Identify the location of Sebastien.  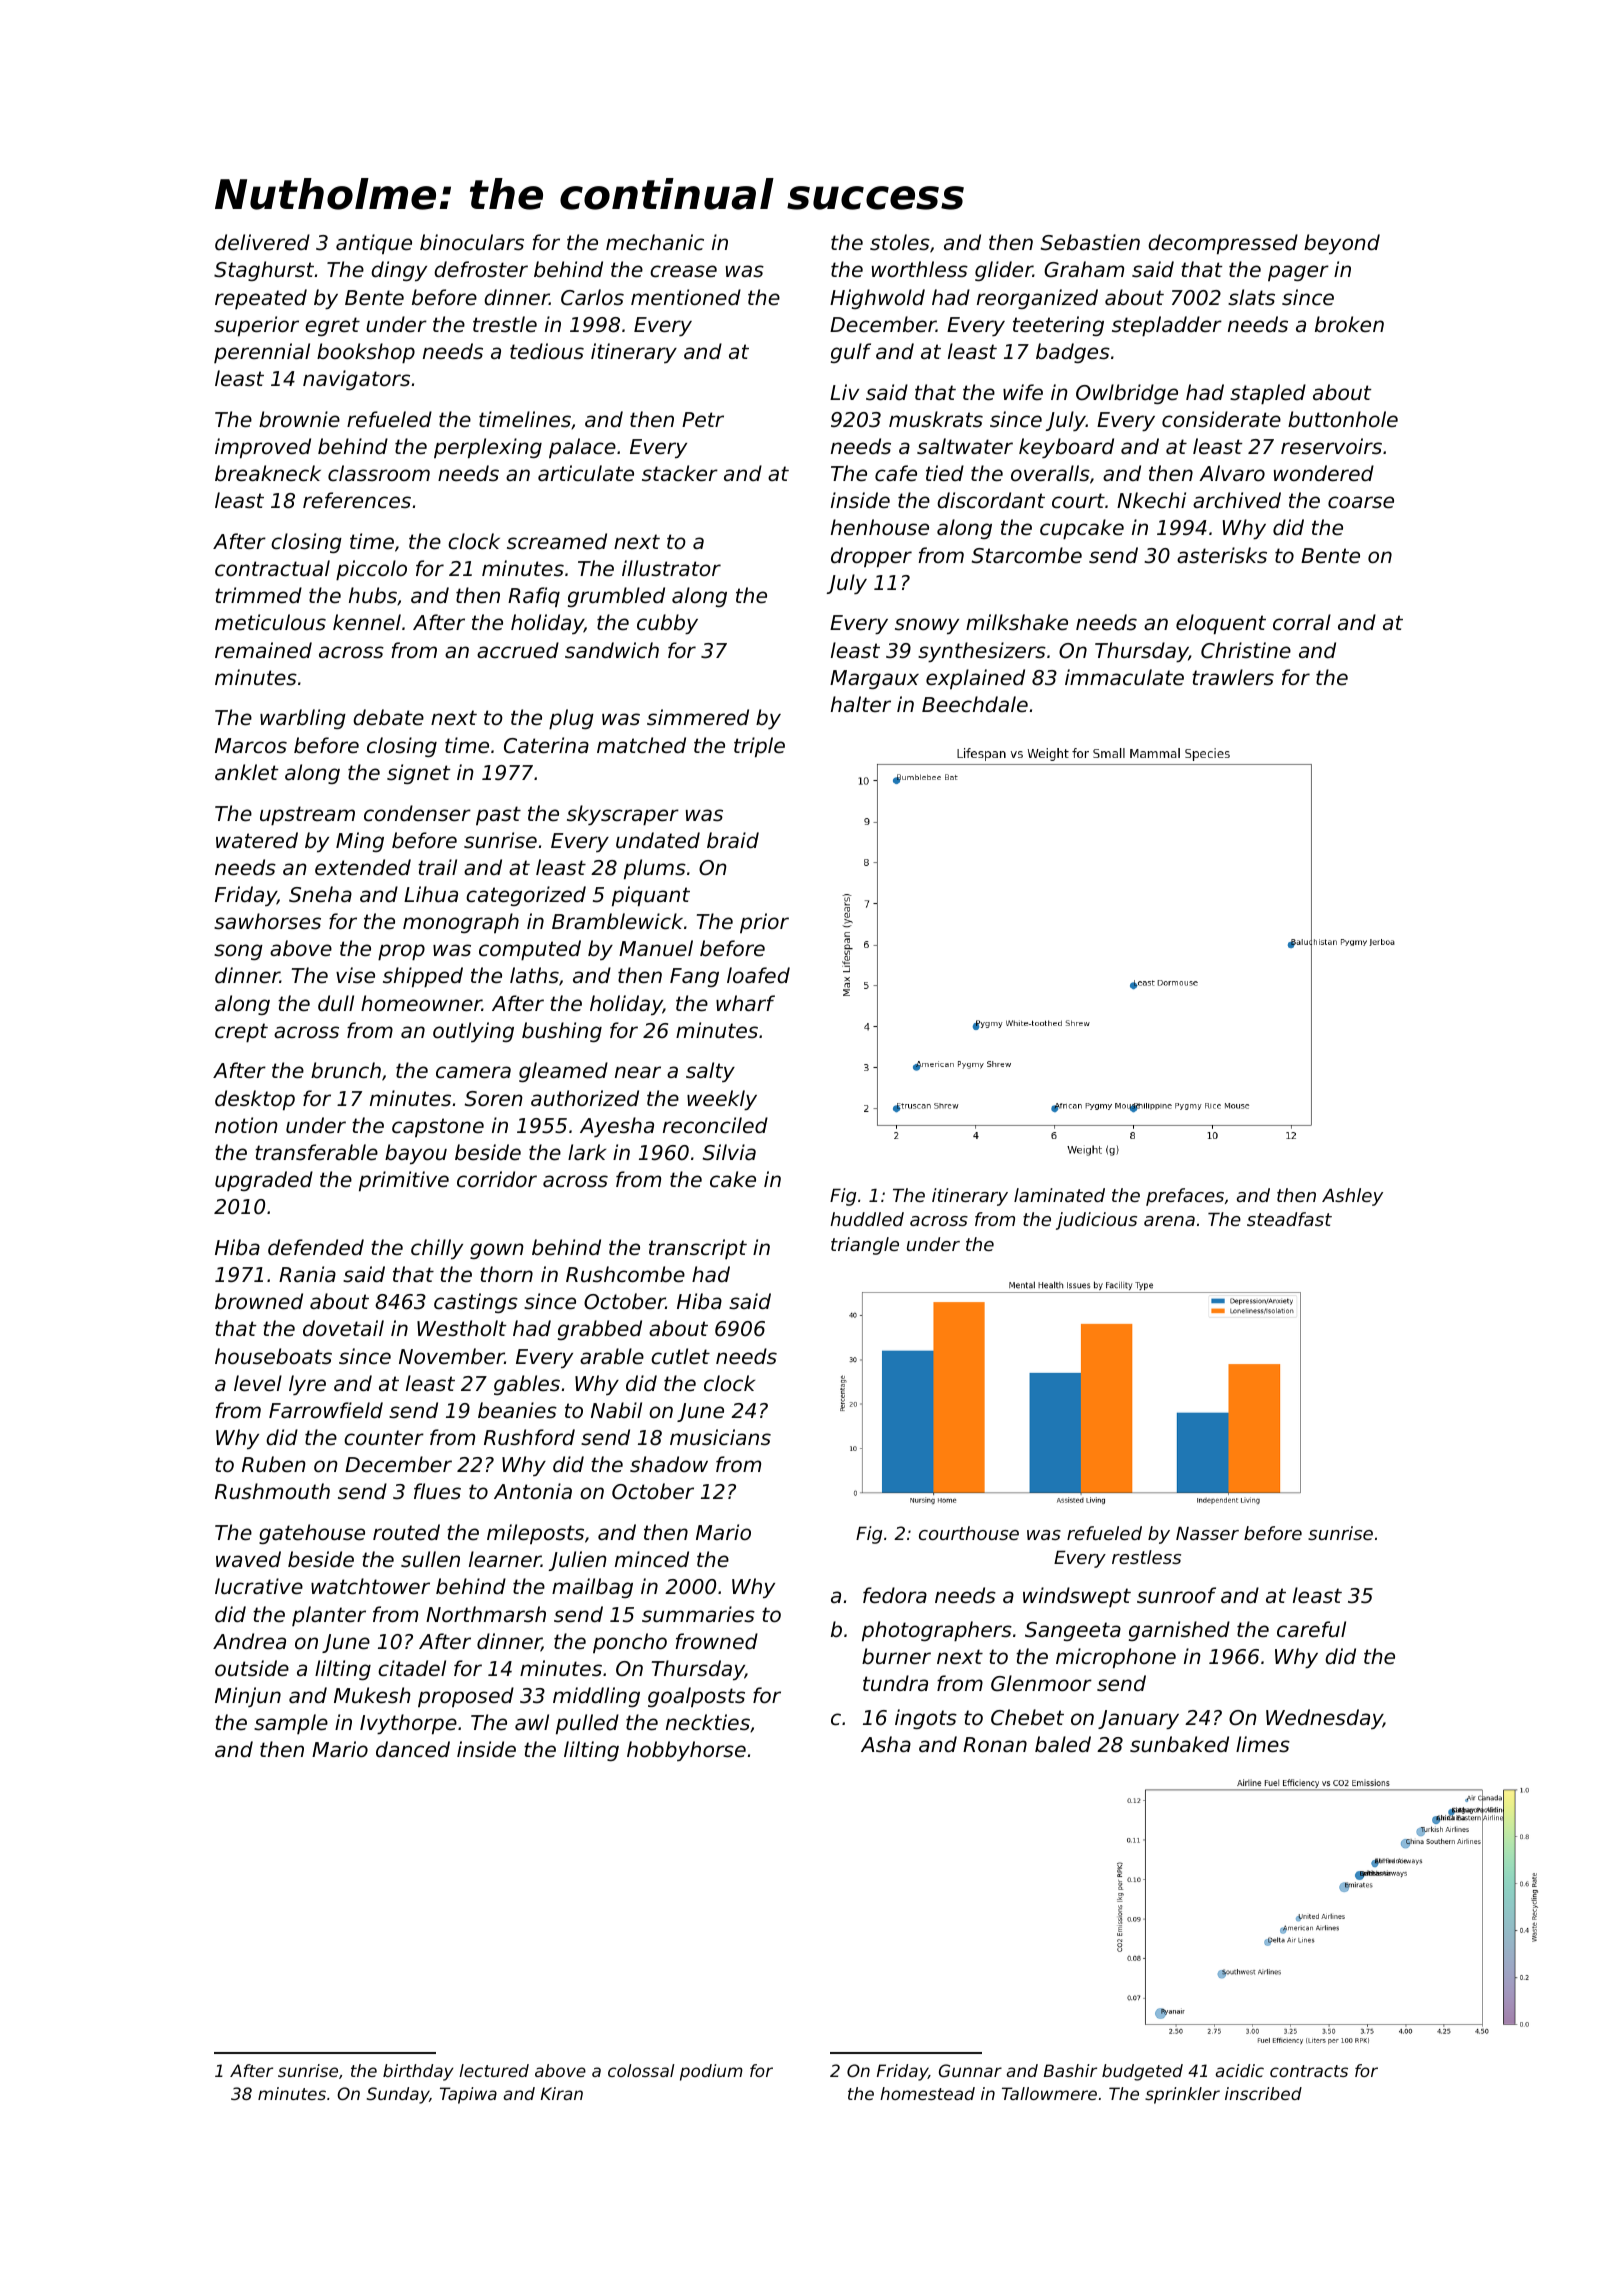
(1090, 242).
